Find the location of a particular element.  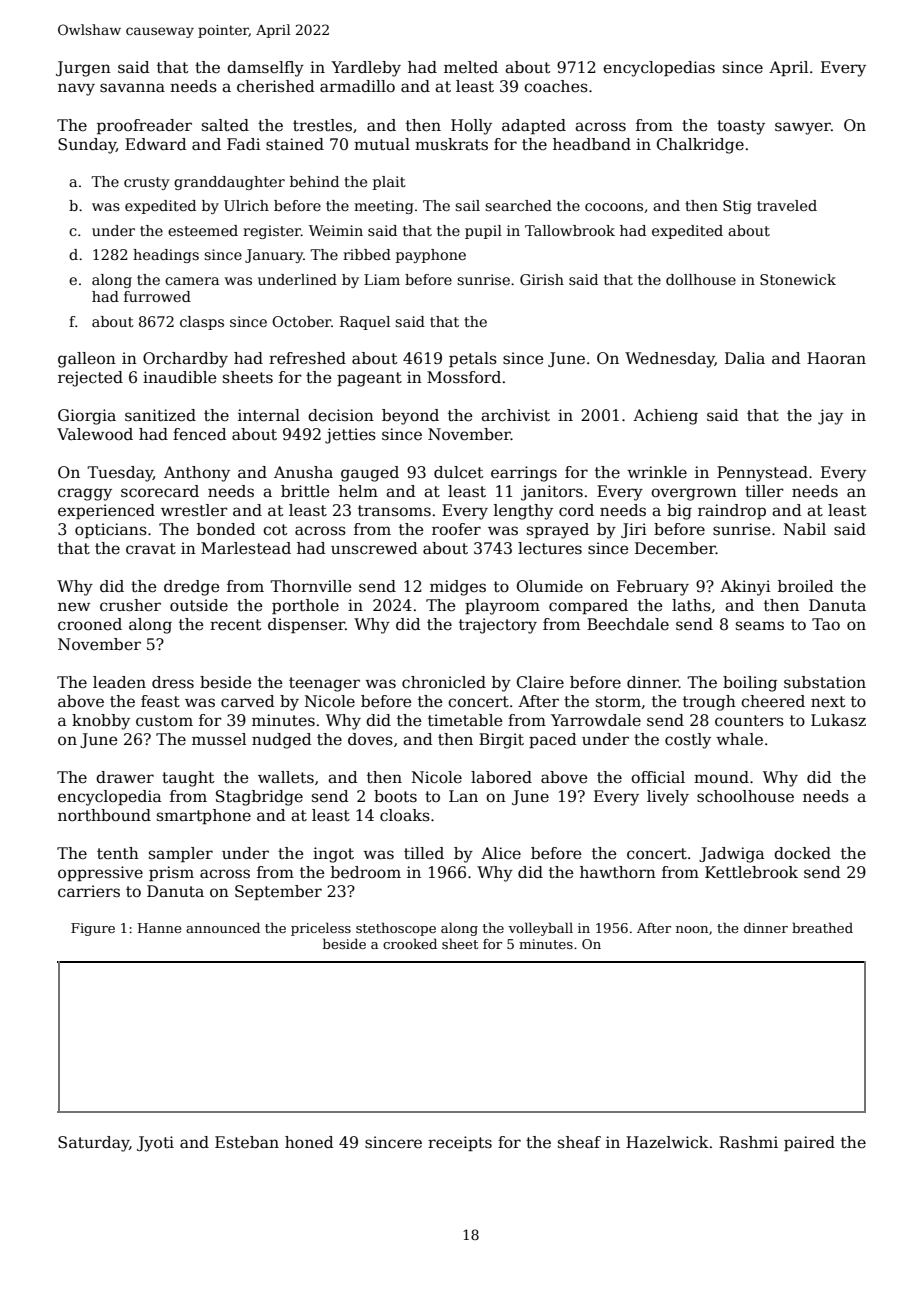

furrowed is located at coordinates (157, 296).
